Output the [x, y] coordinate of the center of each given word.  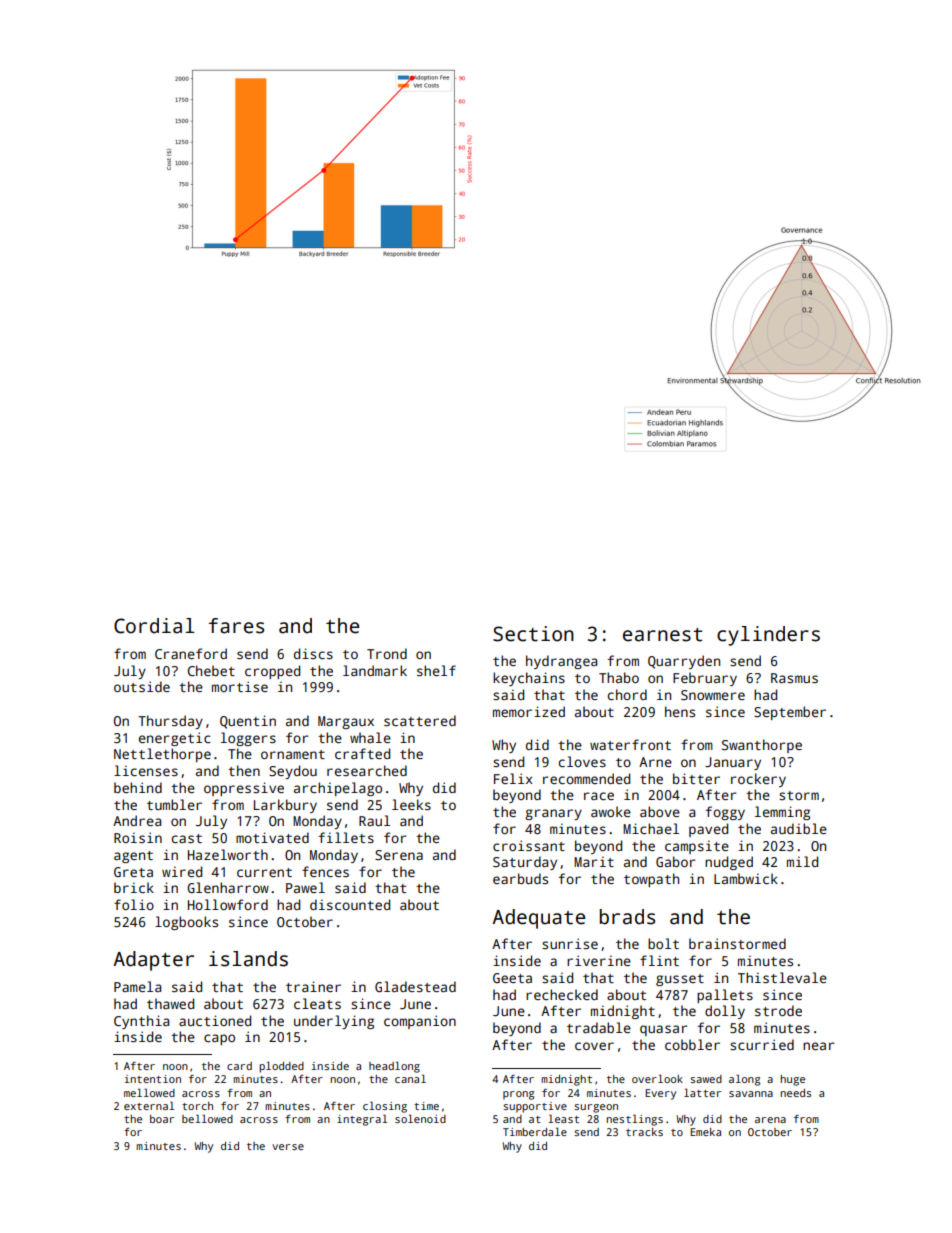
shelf [436, 670]
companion [420, 1022]
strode [778, 1010]
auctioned [215, 1020]
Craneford [191, 653]
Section [533, 634]
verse [288, 1147]
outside [142, 686]
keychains [529, 679]
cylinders [768, 636]
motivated [272, 837]
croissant [529, 845]
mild [802, 861]
